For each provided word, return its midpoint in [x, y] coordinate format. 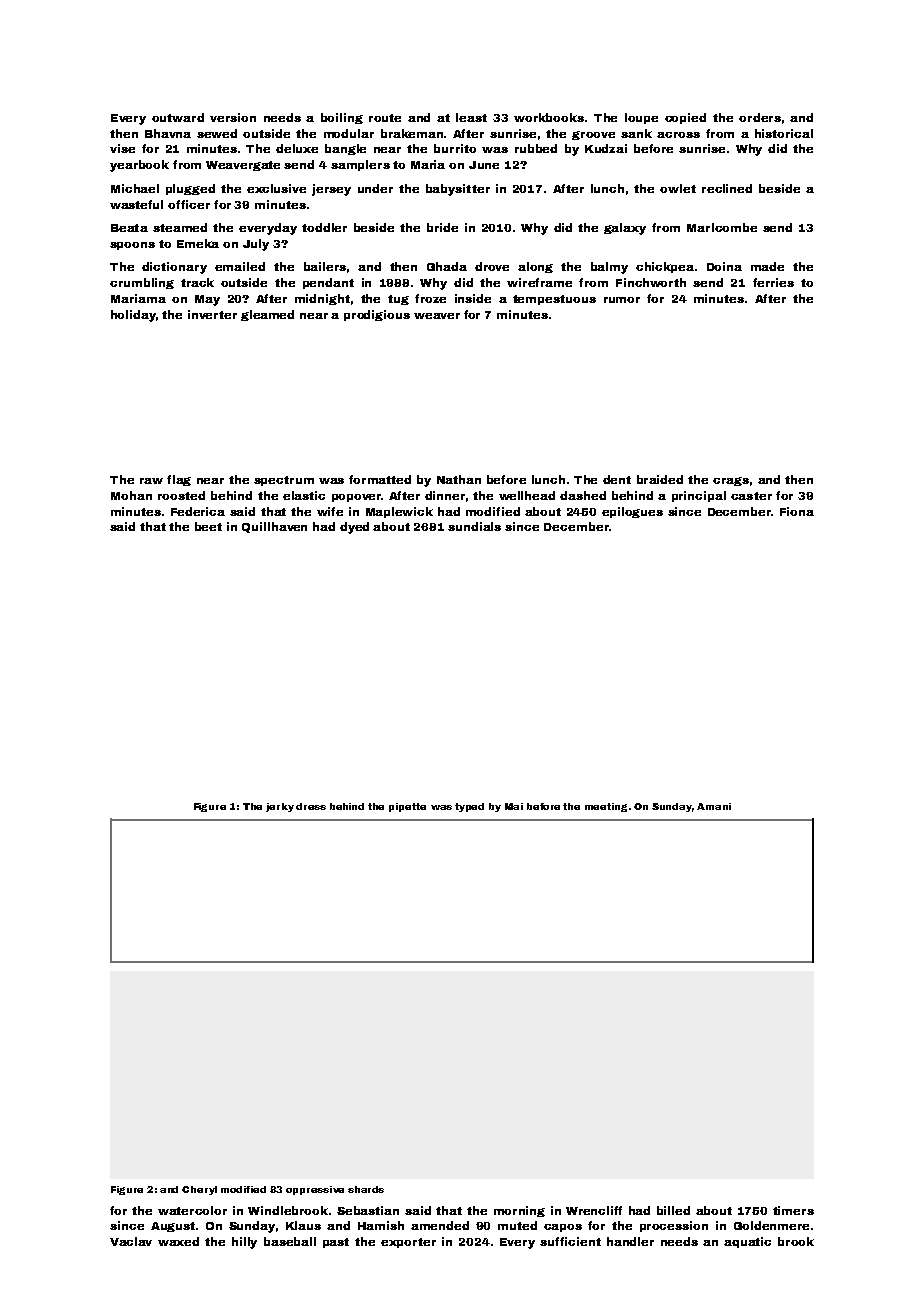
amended [440, 1225]
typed [469, 807]
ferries [773, 282]
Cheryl [199, 1190]
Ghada [447, 266]
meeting [606, 807]
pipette [407, 807]
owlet [678, 188]
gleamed [267, 315]
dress [311, 806]
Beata [129, 228]
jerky [280, 807]
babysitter [458, 190]
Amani [714, 806]
